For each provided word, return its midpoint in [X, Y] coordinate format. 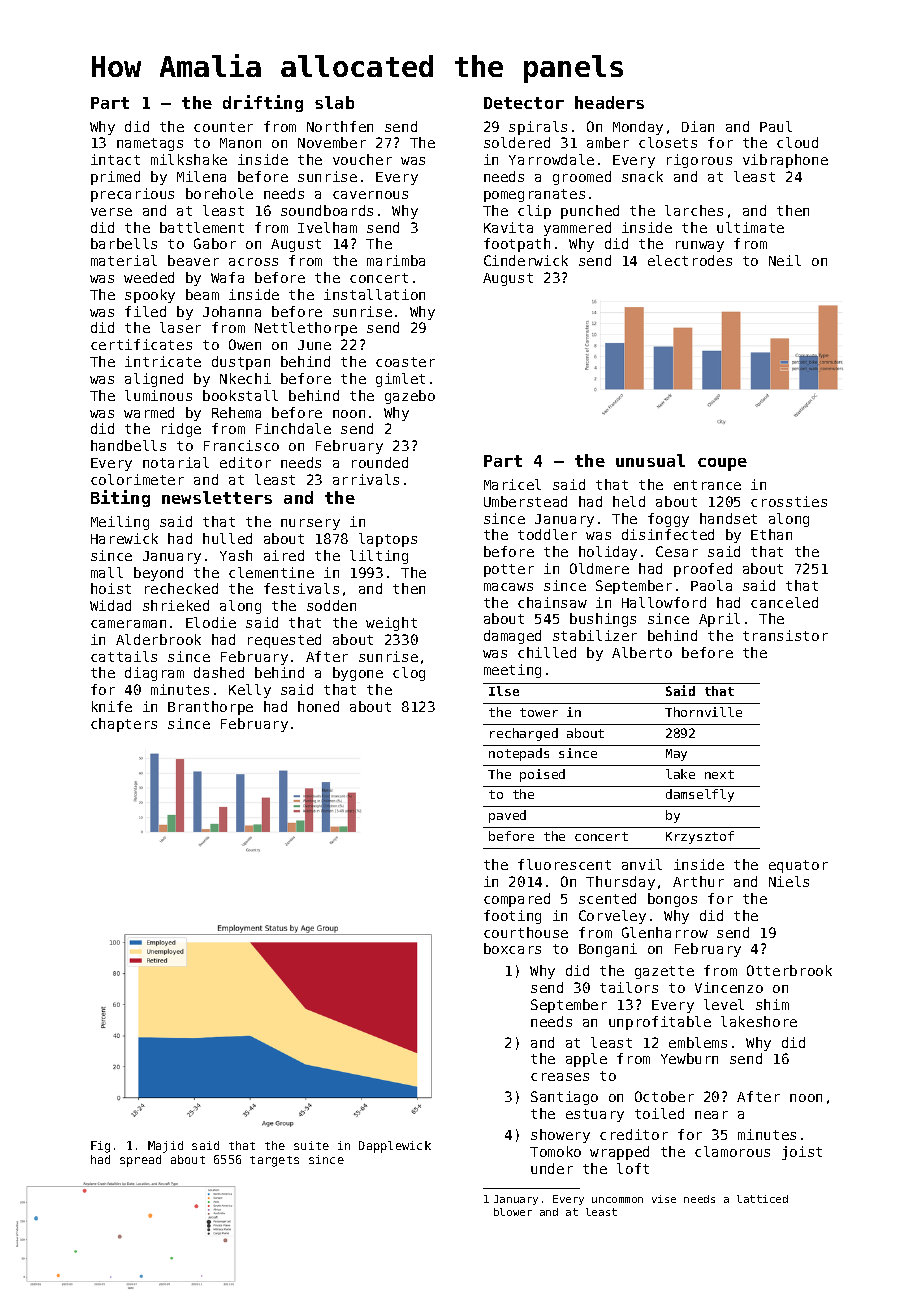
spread [140, 1161]
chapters [124, 725]
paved [507, 816]
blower [513, 1212]
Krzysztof [700, 837]
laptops [388, 540]
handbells [128, 445]
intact [115, 159]
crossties [789, 501]
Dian [698, 126]
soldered [517, 142]
